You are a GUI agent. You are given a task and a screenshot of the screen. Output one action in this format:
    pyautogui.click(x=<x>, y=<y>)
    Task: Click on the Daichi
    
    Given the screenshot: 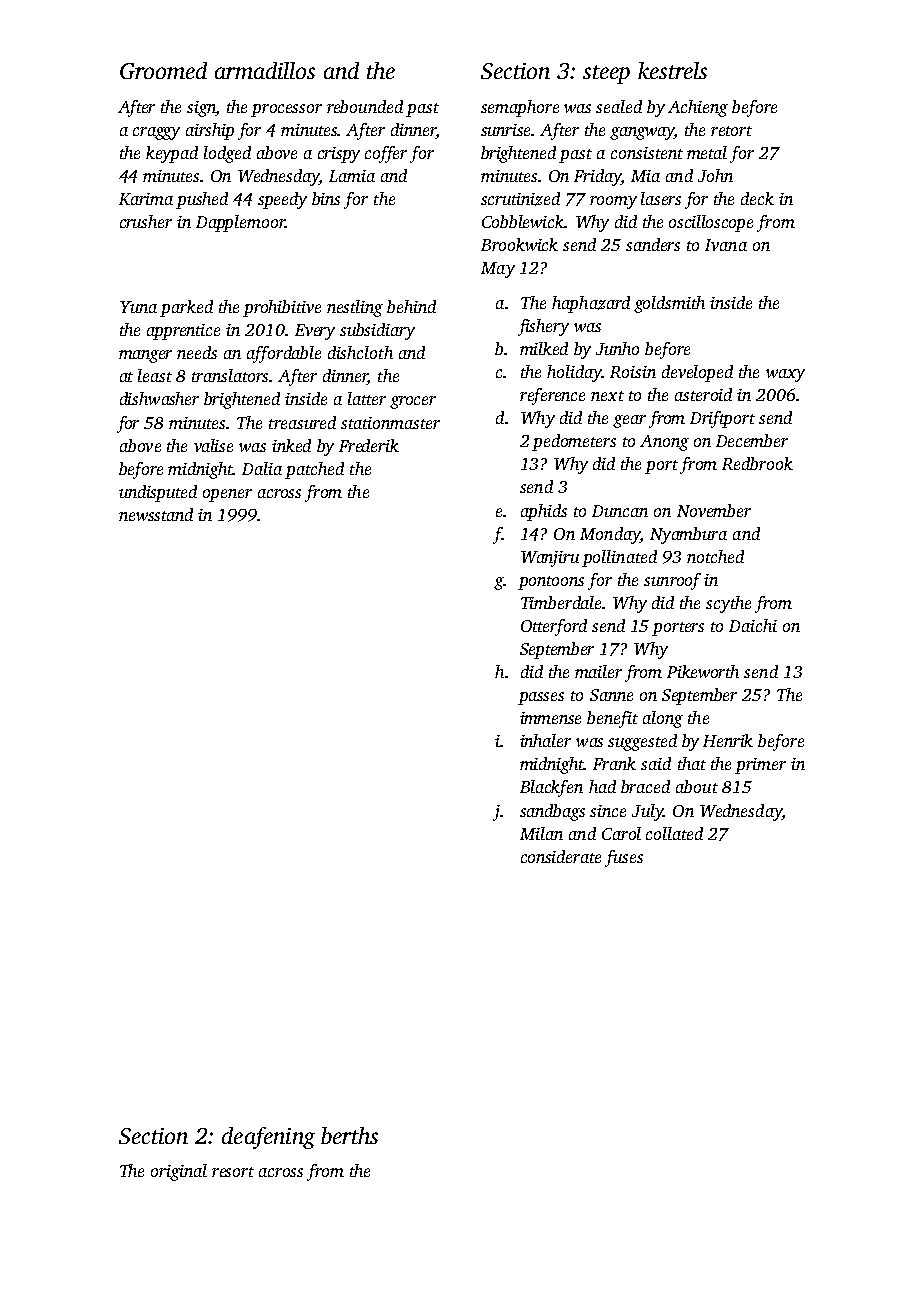 What is the action you would take?
    pyautogui.click(x=753, y=625)
